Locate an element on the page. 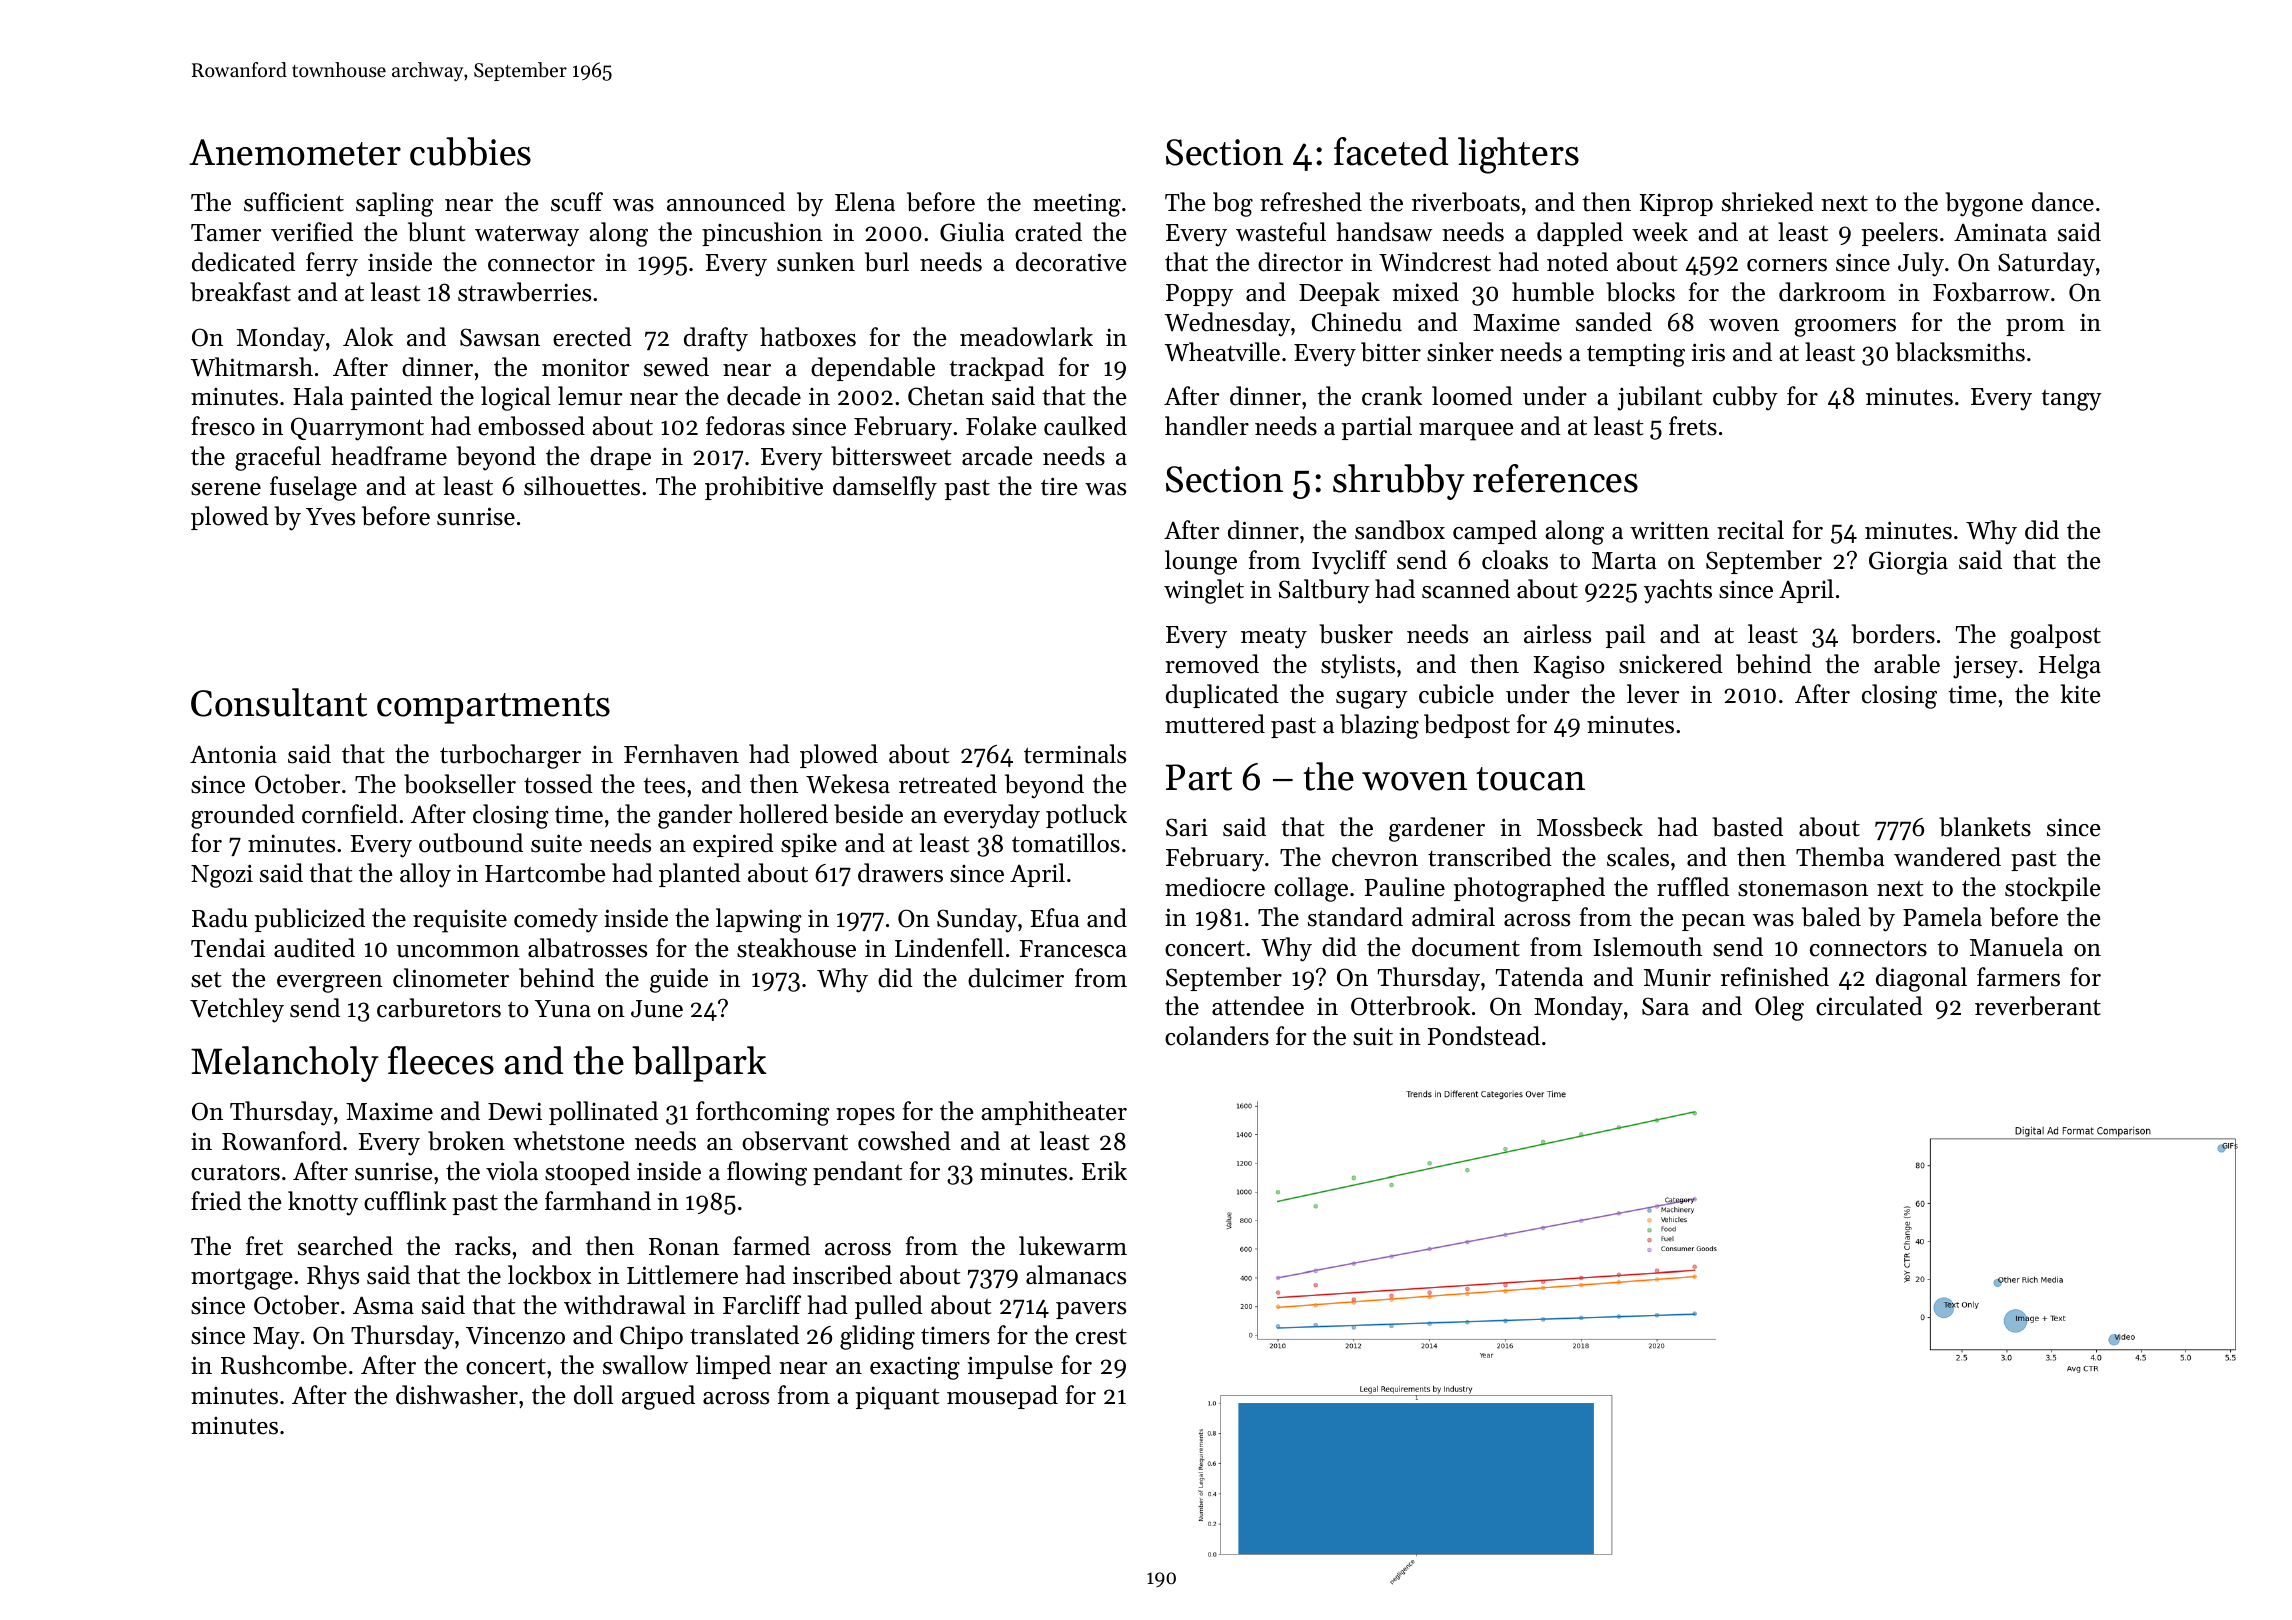 This image has width=2292, height=1620. tire is located at coordinates (1059, 486).
